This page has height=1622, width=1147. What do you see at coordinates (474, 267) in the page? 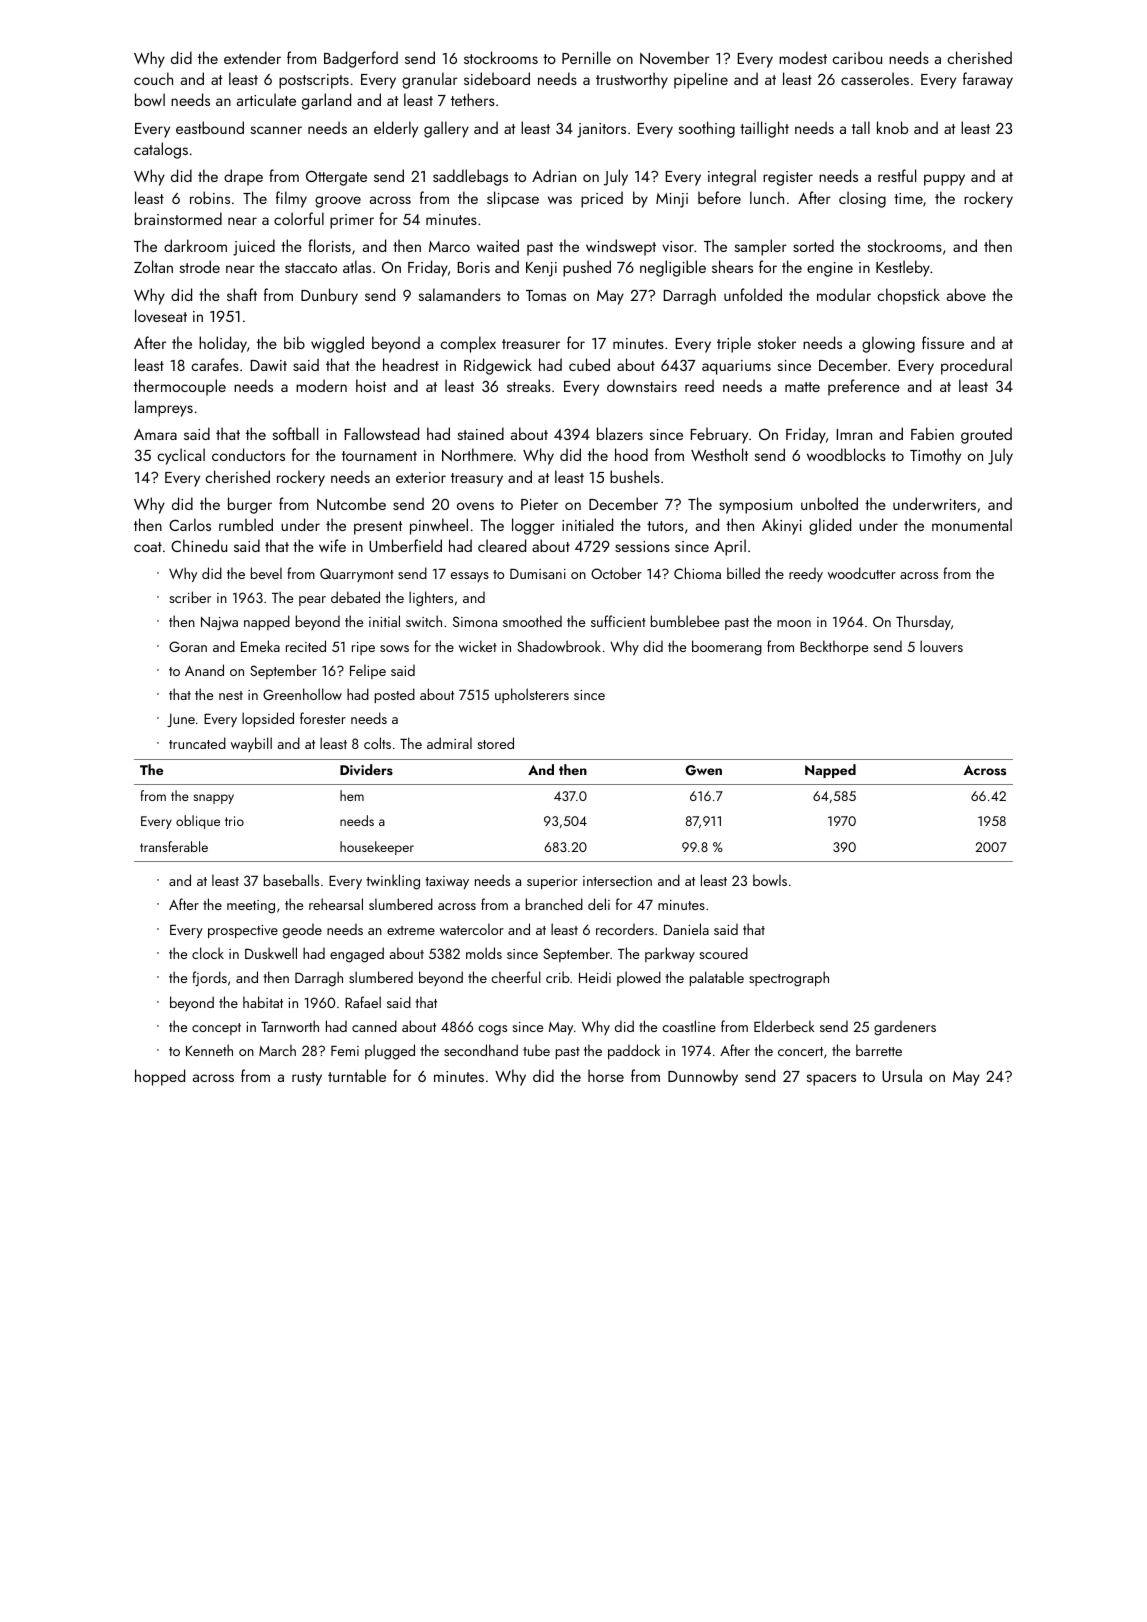
I see `Boris` at bounding box center [474, 267].
